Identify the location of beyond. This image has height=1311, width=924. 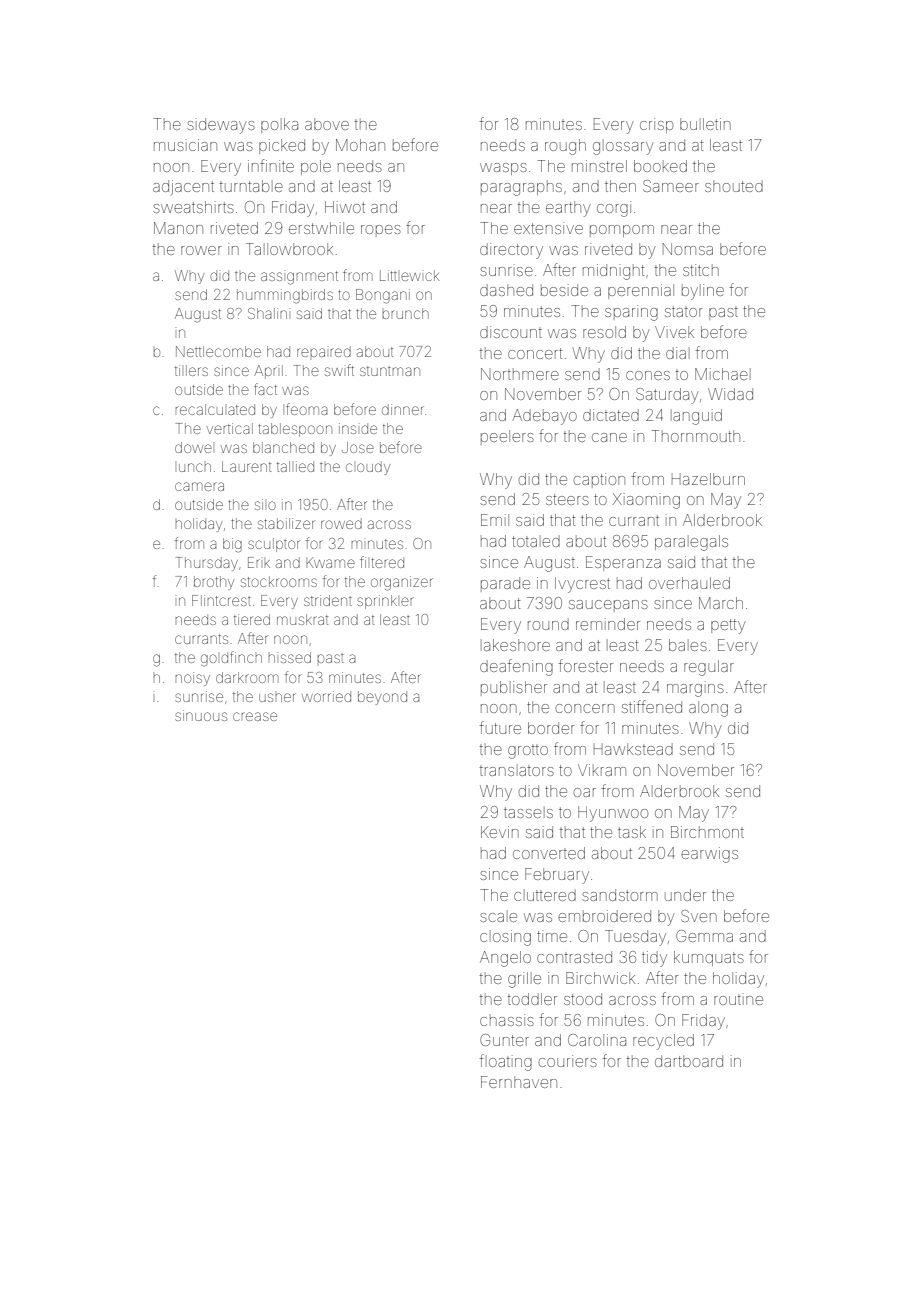
(382, 698).
